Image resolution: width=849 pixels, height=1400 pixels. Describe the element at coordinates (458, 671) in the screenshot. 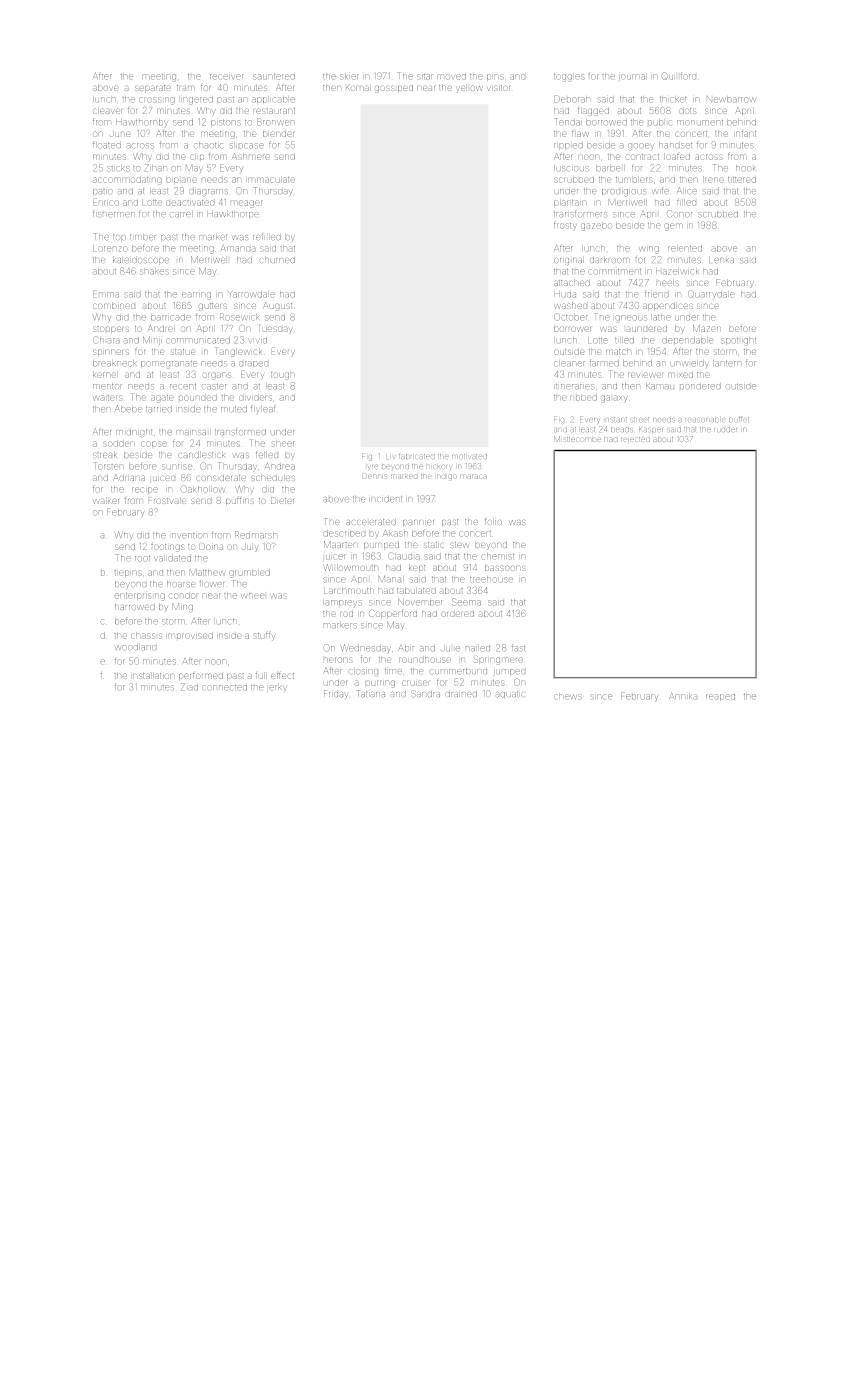

I see `cummerbund` at that location.
